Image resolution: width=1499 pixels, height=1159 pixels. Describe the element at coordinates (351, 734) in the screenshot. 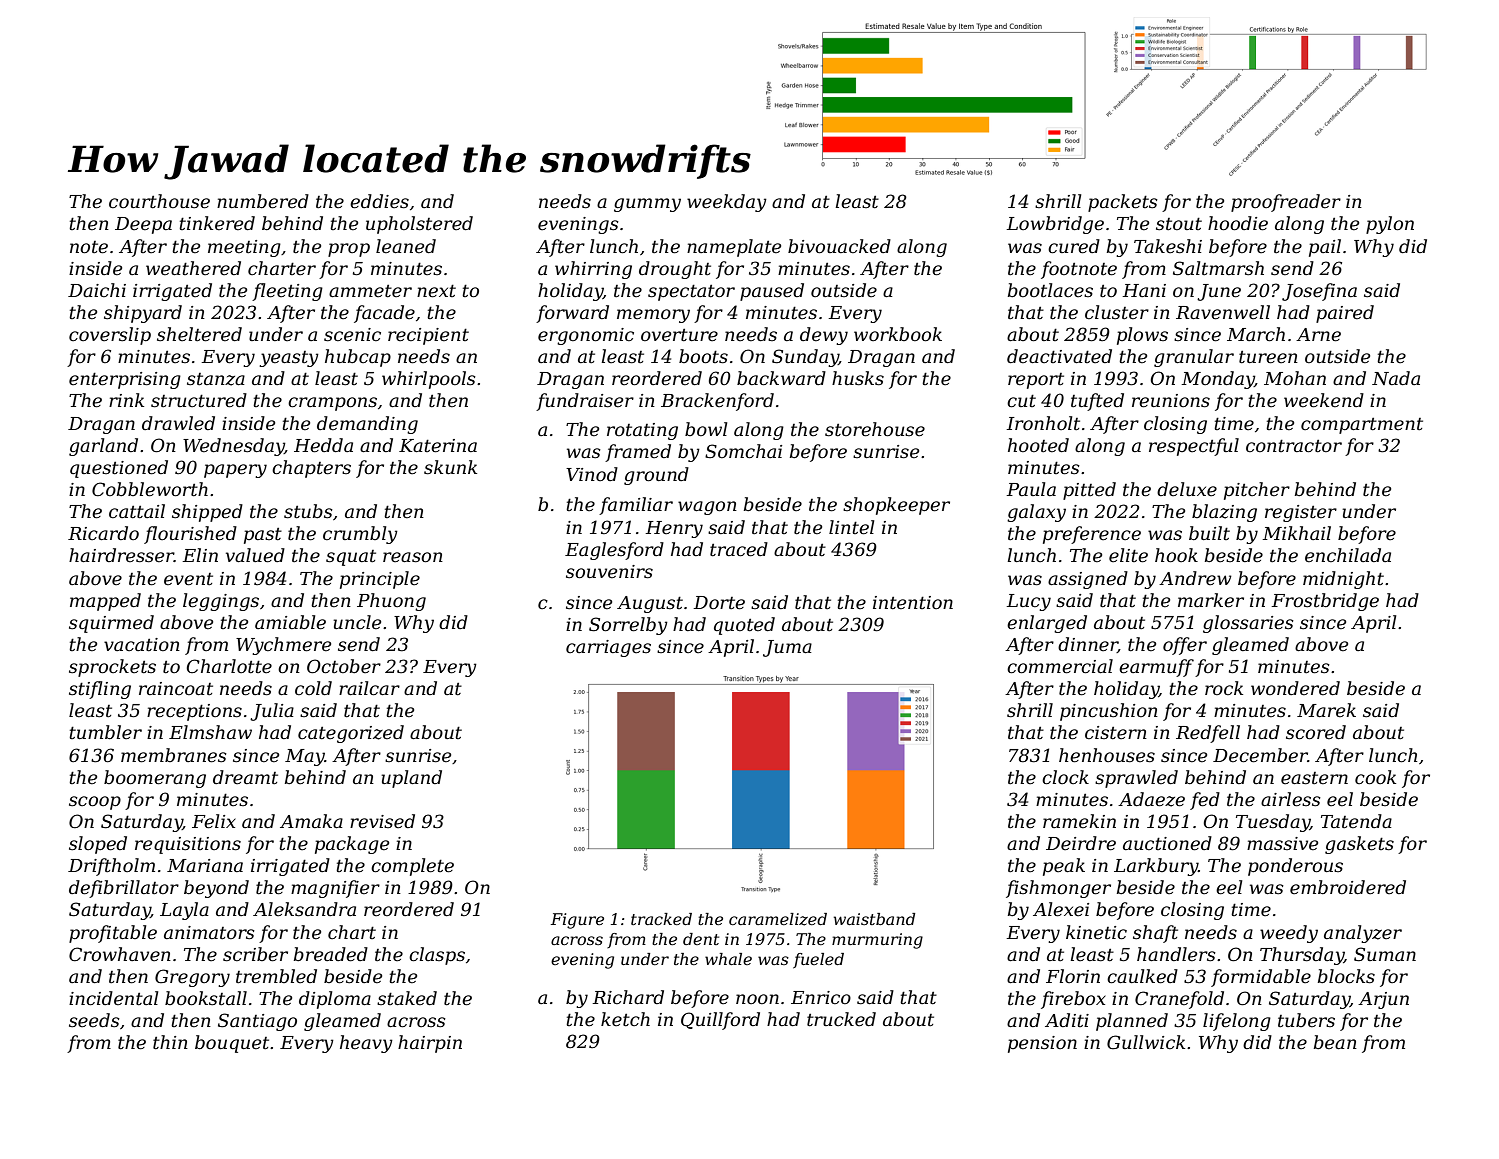

I see `categorized` at that location.
